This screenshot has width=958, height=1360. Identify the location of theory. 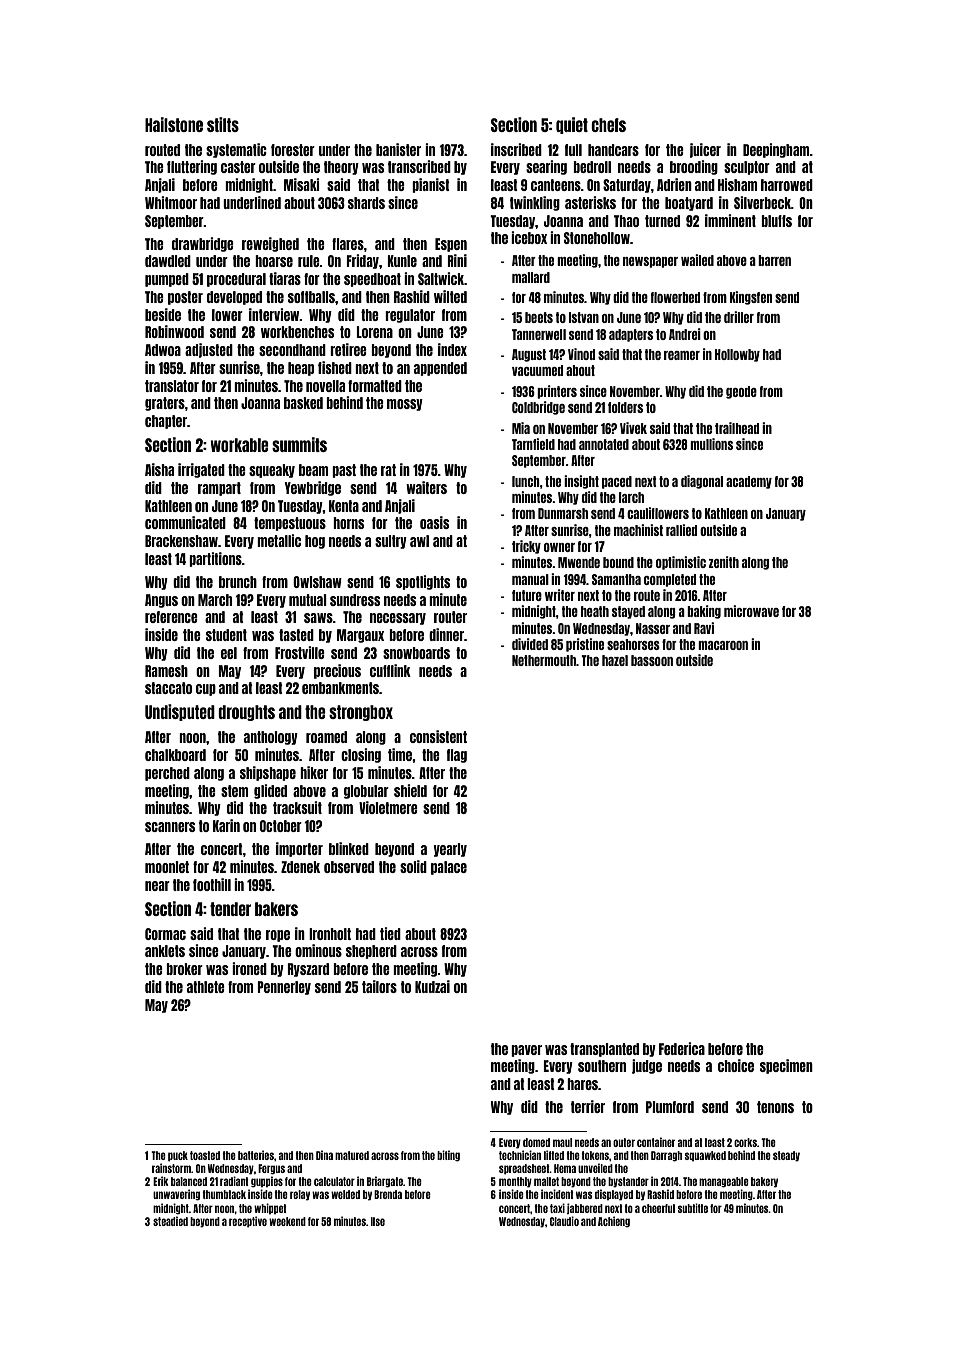
(341, 168).
